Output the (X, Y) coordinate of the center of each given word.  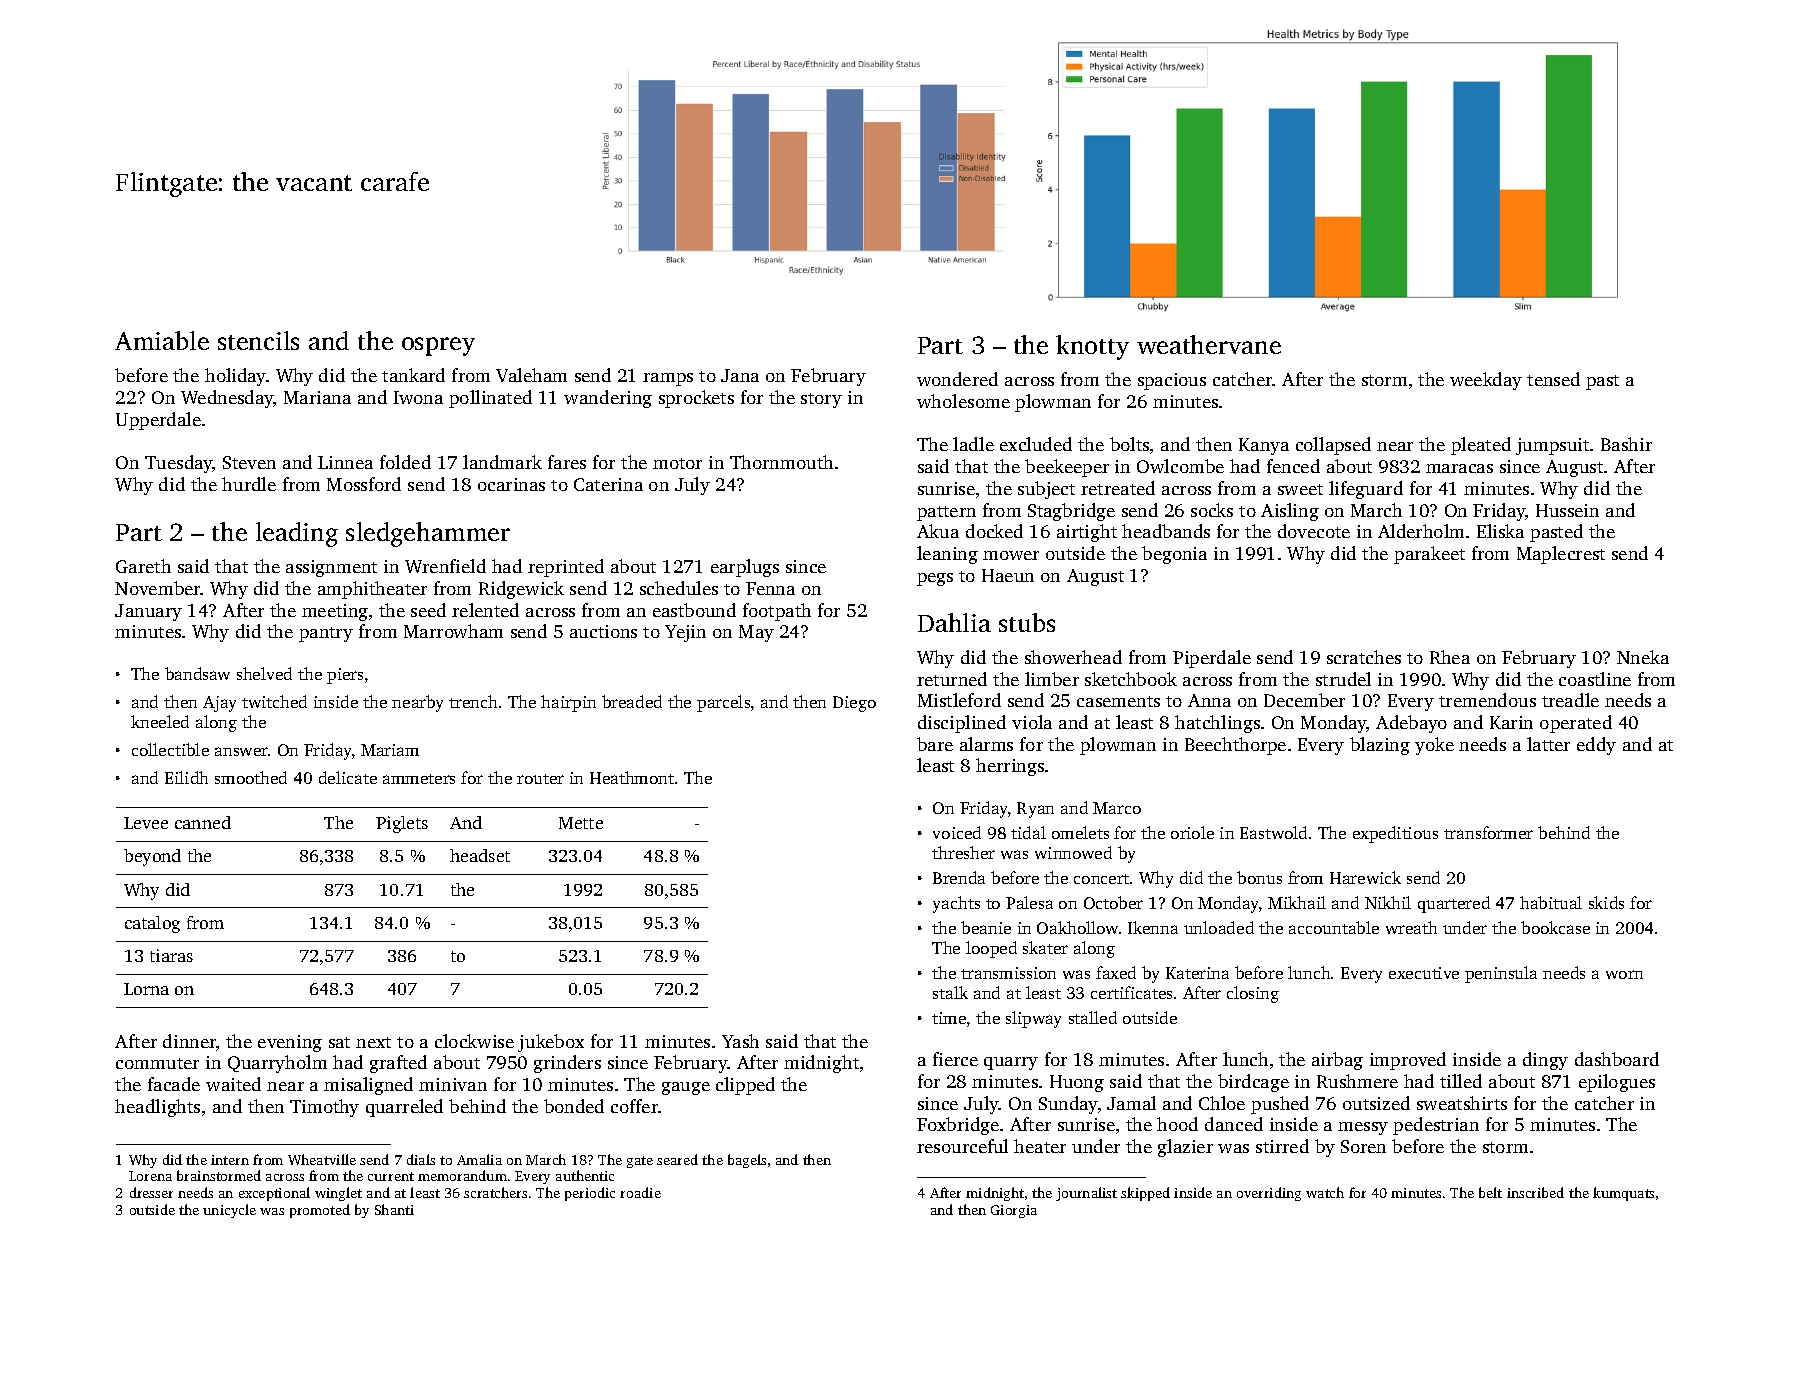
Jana (740, 375)
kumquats (1623, 1194)
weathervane (1209, 344)
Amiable (162, 340)
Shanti (394, 1209)
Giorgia (1014, 1211)
